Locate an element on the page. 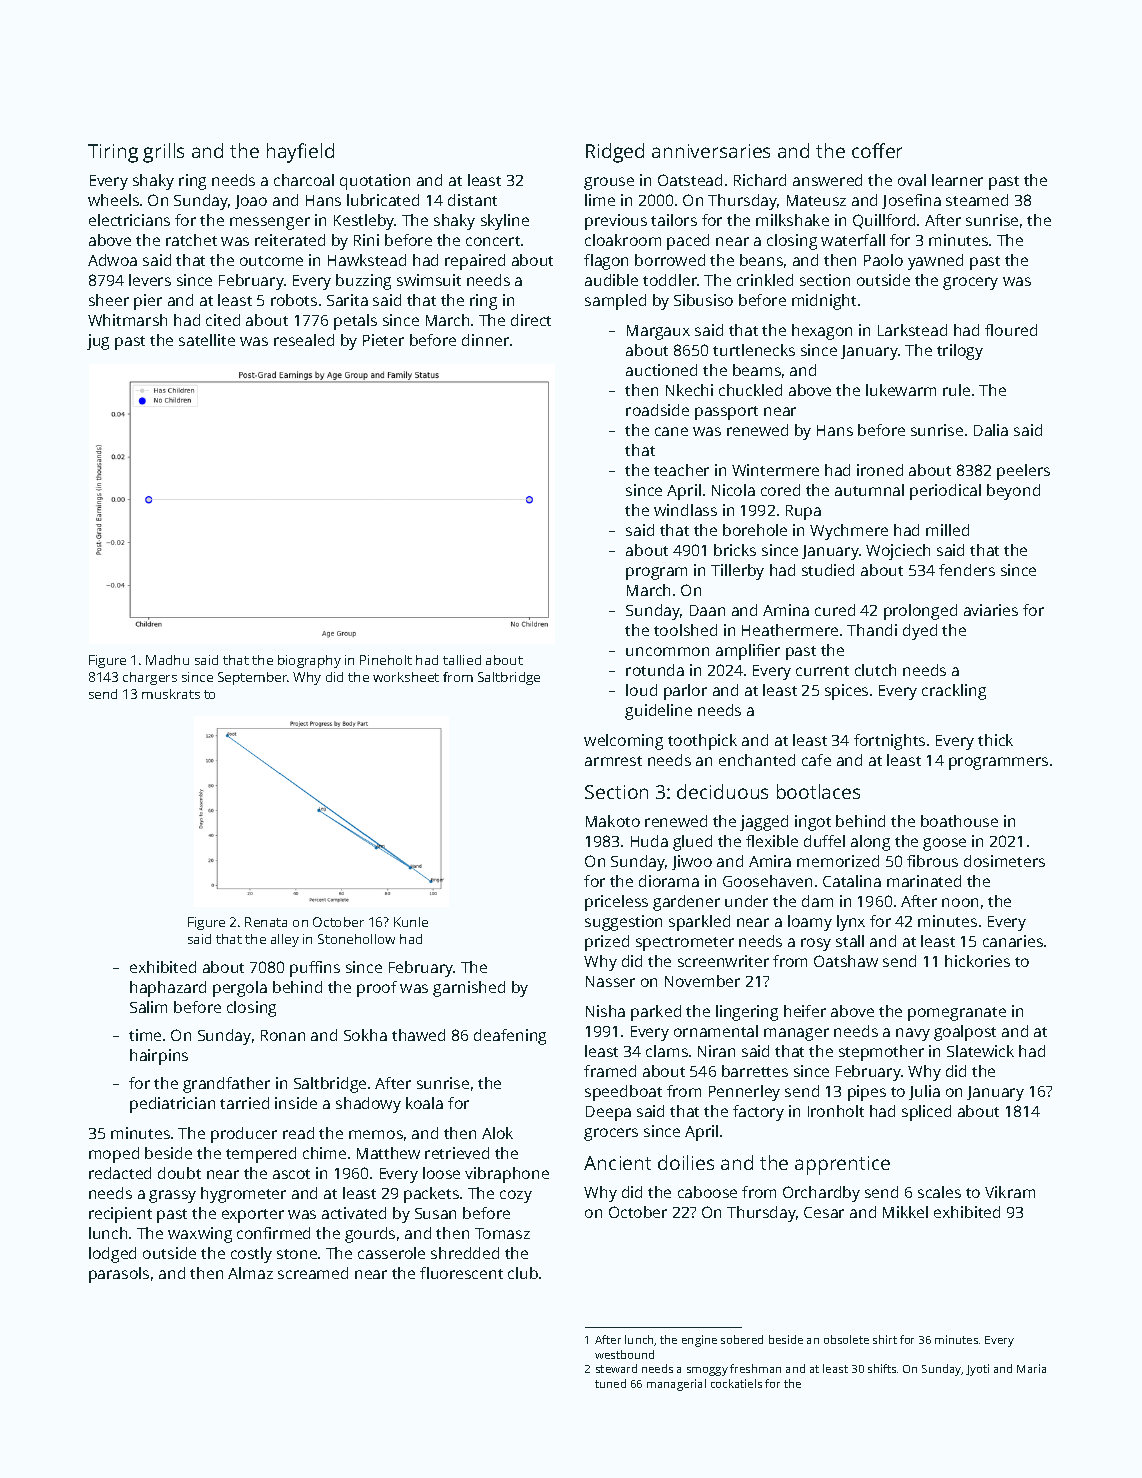 The height and width of the document is (1478, 1142). learner is located at coordinates (957, 180).
